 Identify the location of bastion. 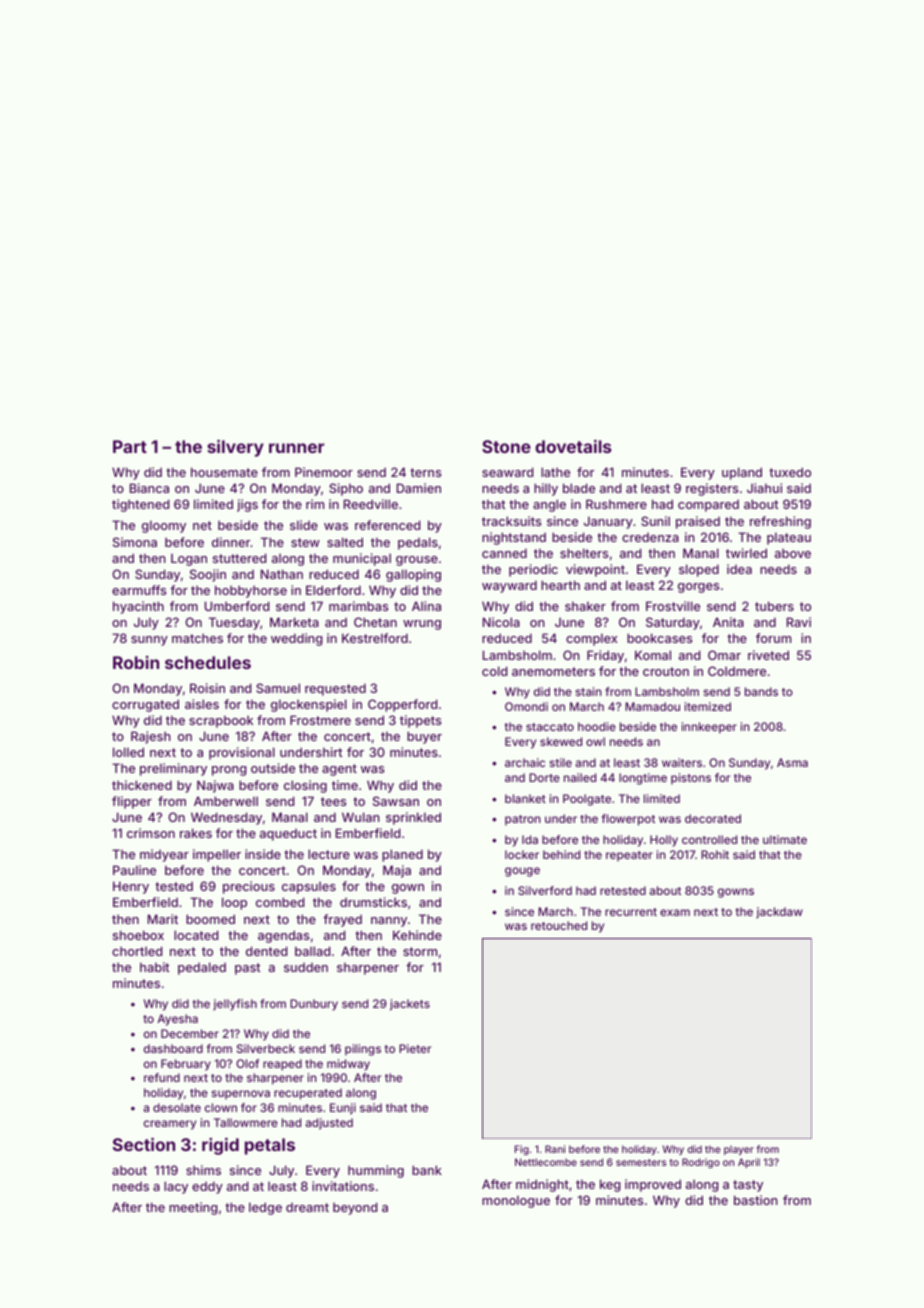
(756, 1200).
